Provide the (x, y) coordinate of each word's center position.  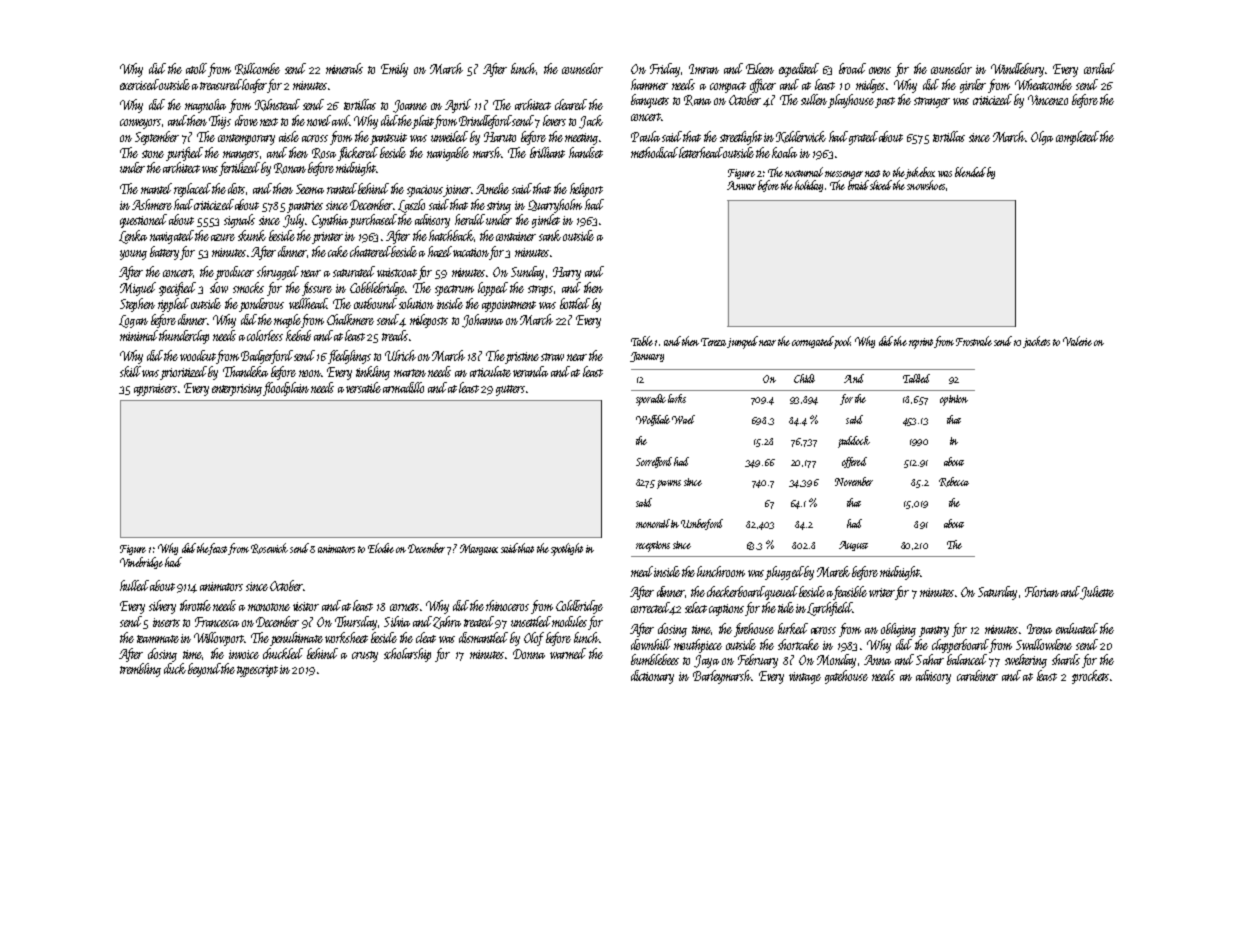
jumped (742, 342)
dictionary (652, 677)
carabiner (977, 675)
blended (970, 172)
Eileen (760, 68)
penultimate (296, 639)
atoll (196, 68)
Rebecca (954, 482)
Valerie (1077, 341)
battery (164, 253)
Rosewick (269, 548)
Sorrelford (654, 462)
